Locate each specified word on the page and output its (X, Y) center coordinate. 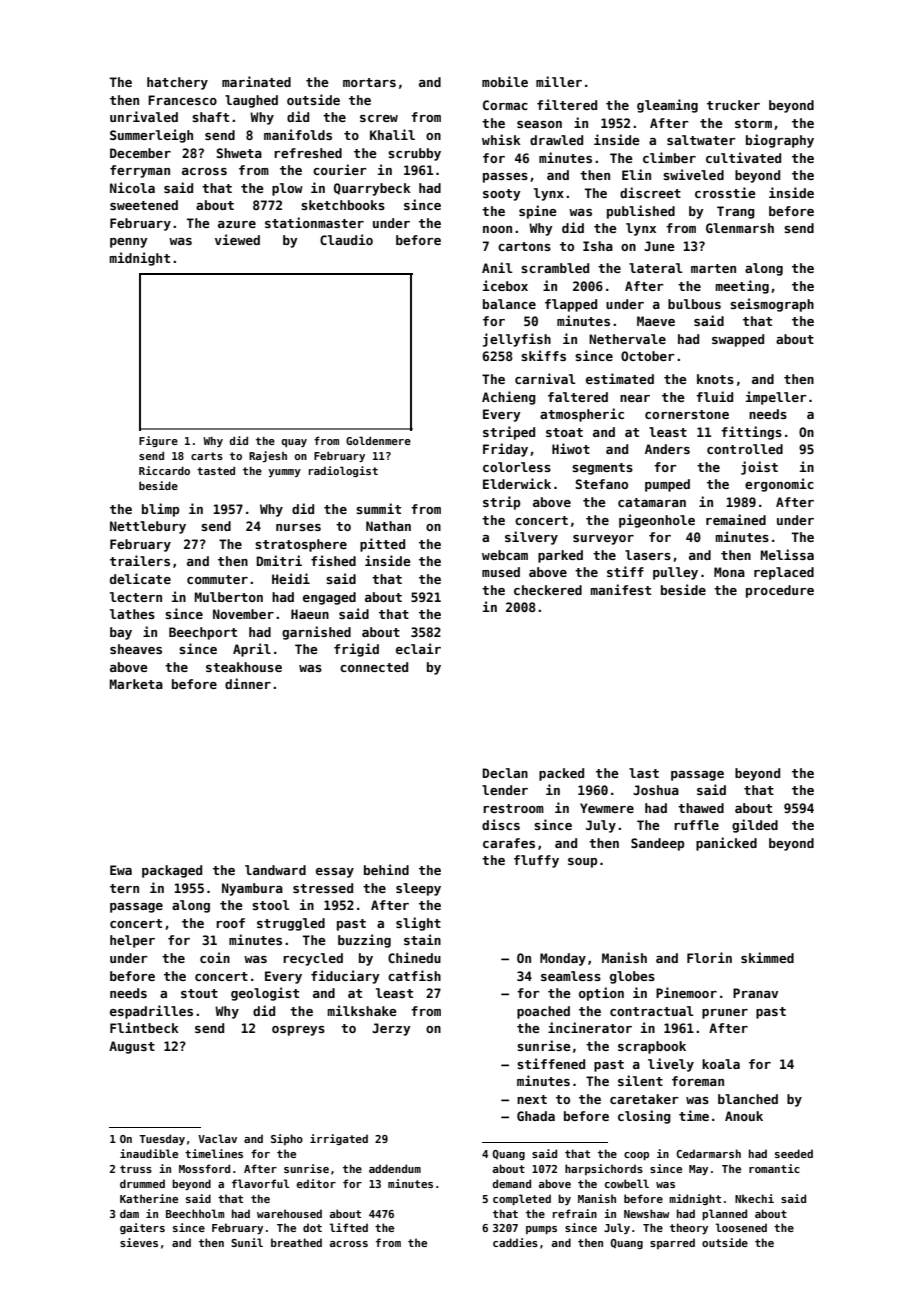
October (648, 356)
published (641, 212)
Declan (505, 773)
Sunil (247, 1242)
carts (207, 456)
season (539, 124)
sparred (672, 1243)
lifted (349, 1227)
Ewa (121, 870)
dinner (248, 683)
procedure (780, 591)
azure (237, 224)
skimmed (767, 957)
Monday (563, 959)
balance (509, 304)
